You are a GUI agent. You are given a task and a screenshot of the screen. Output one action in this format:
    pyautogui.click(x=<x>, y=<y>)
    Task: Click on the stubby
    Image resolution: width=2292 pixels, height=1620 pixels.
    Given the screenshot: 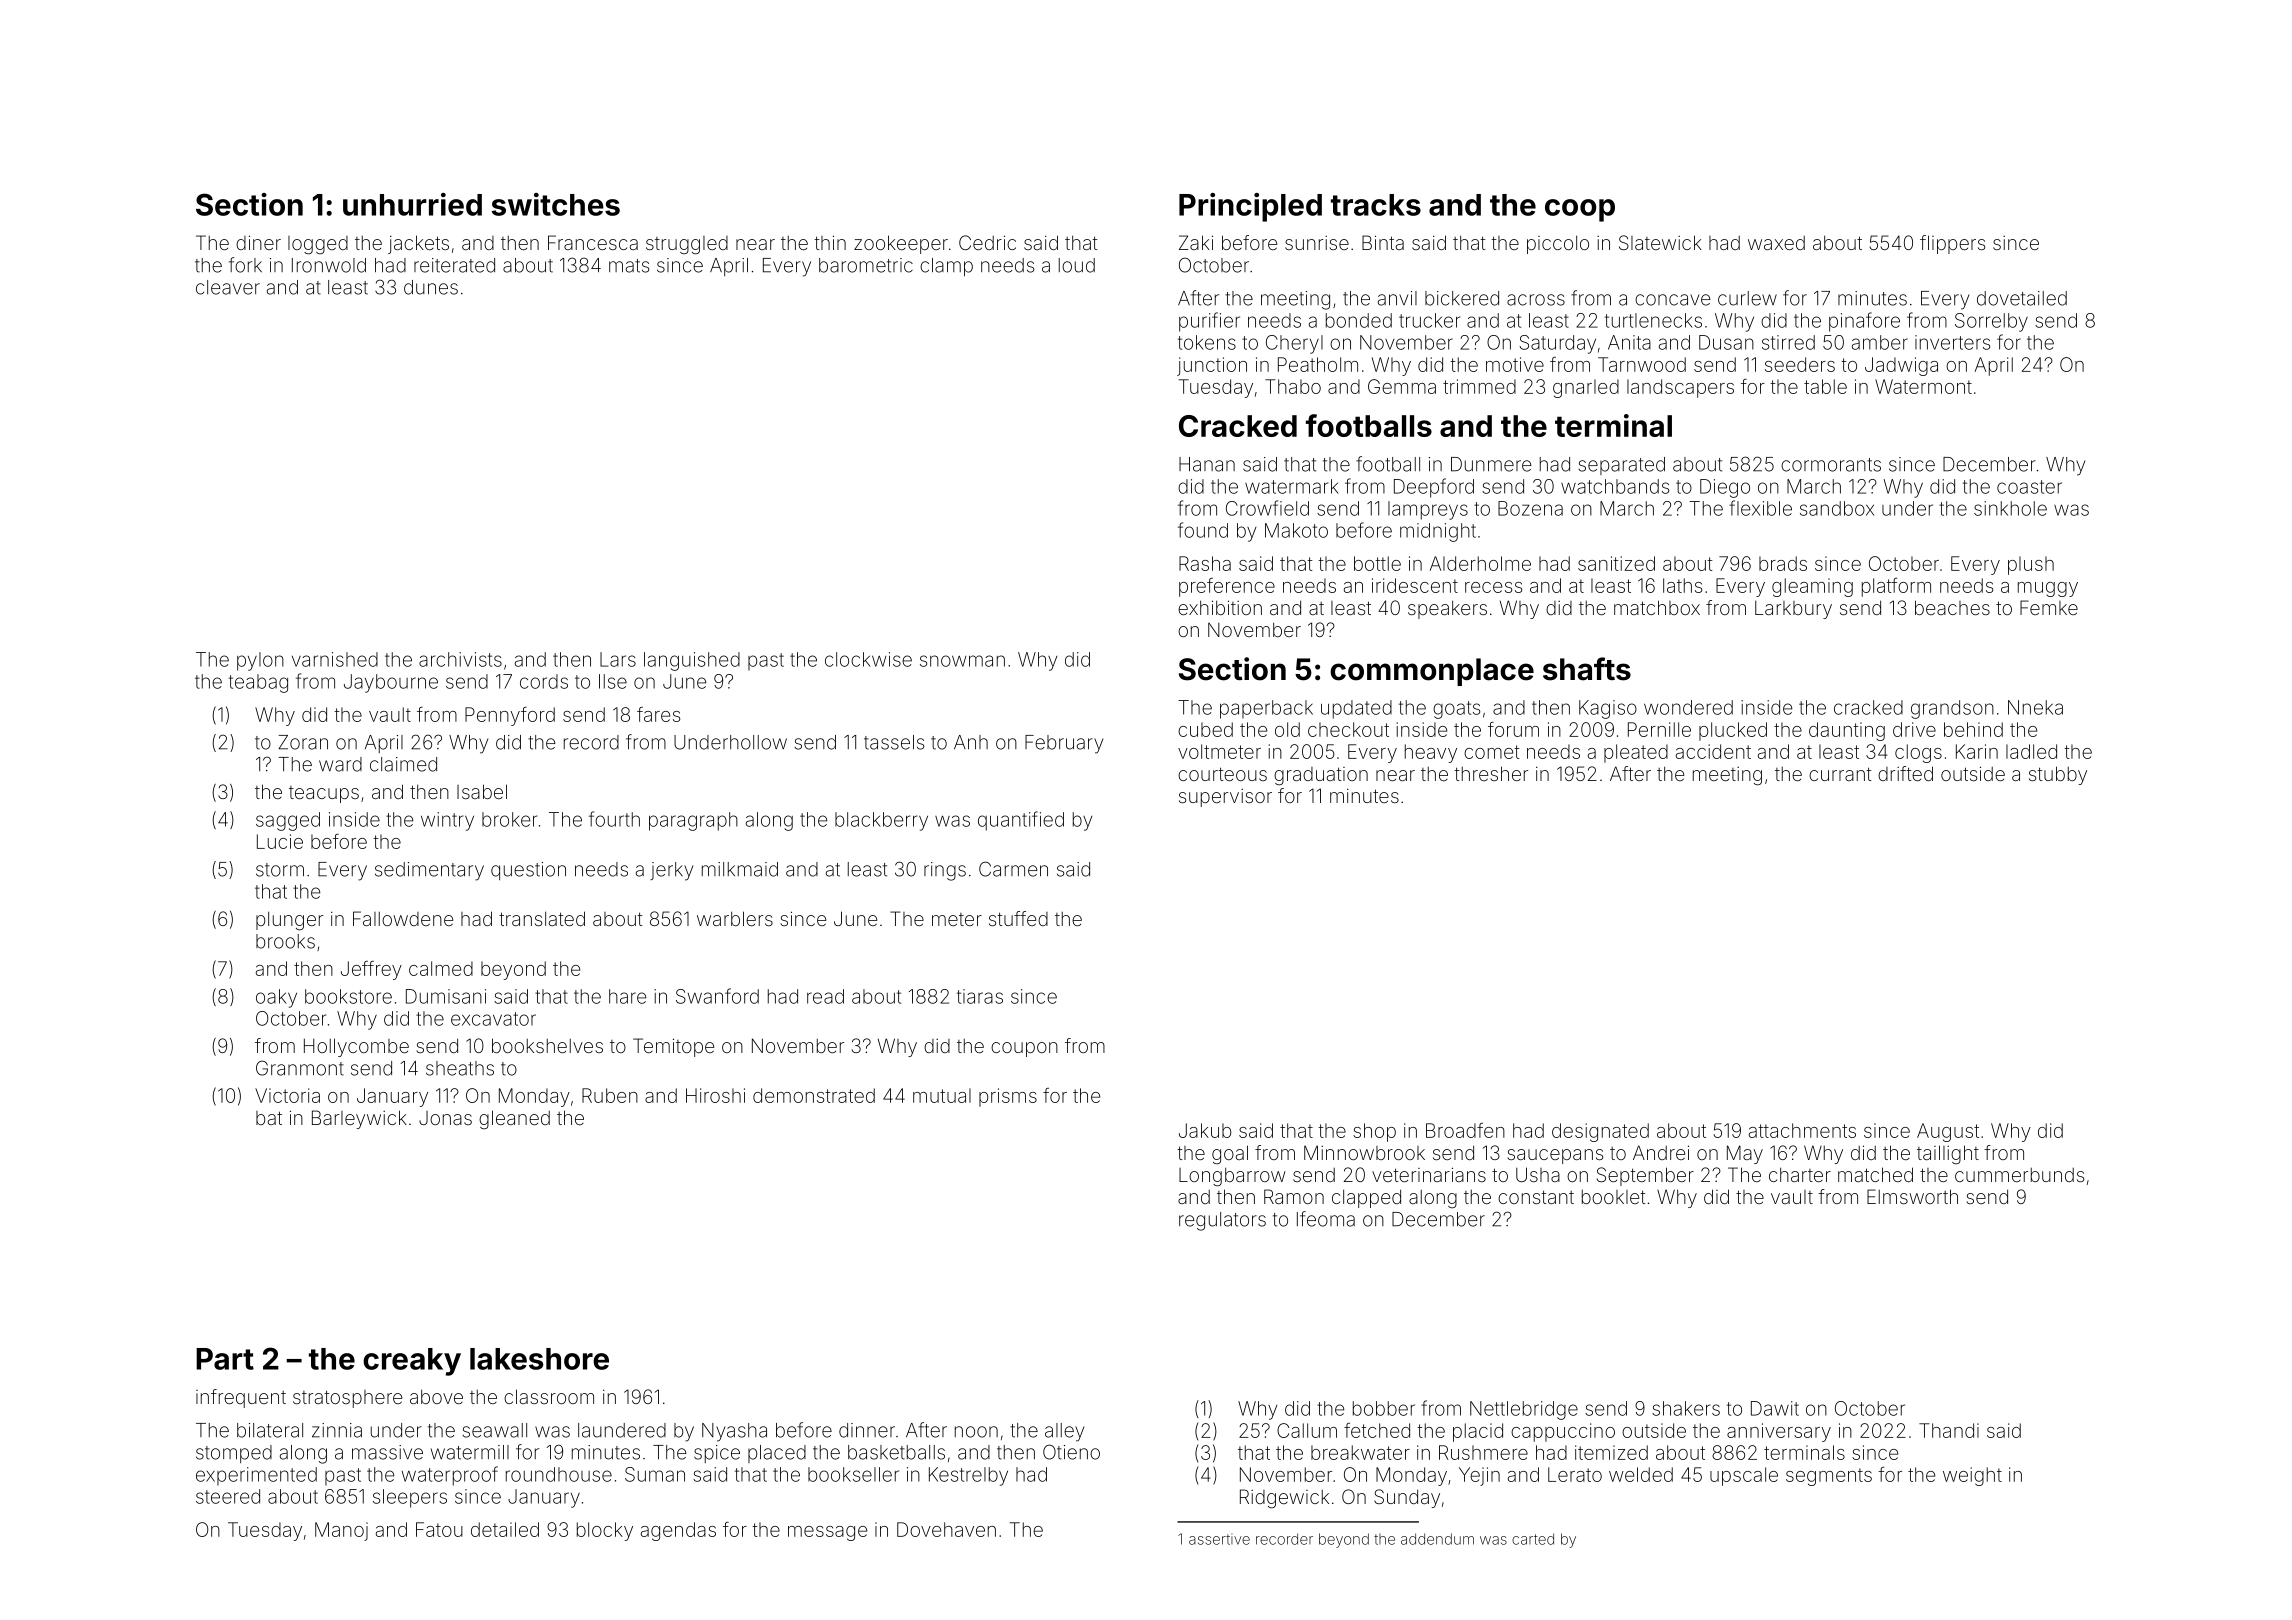 What is the action you would take?
    pyautogui.click(x=2058, y=775)
